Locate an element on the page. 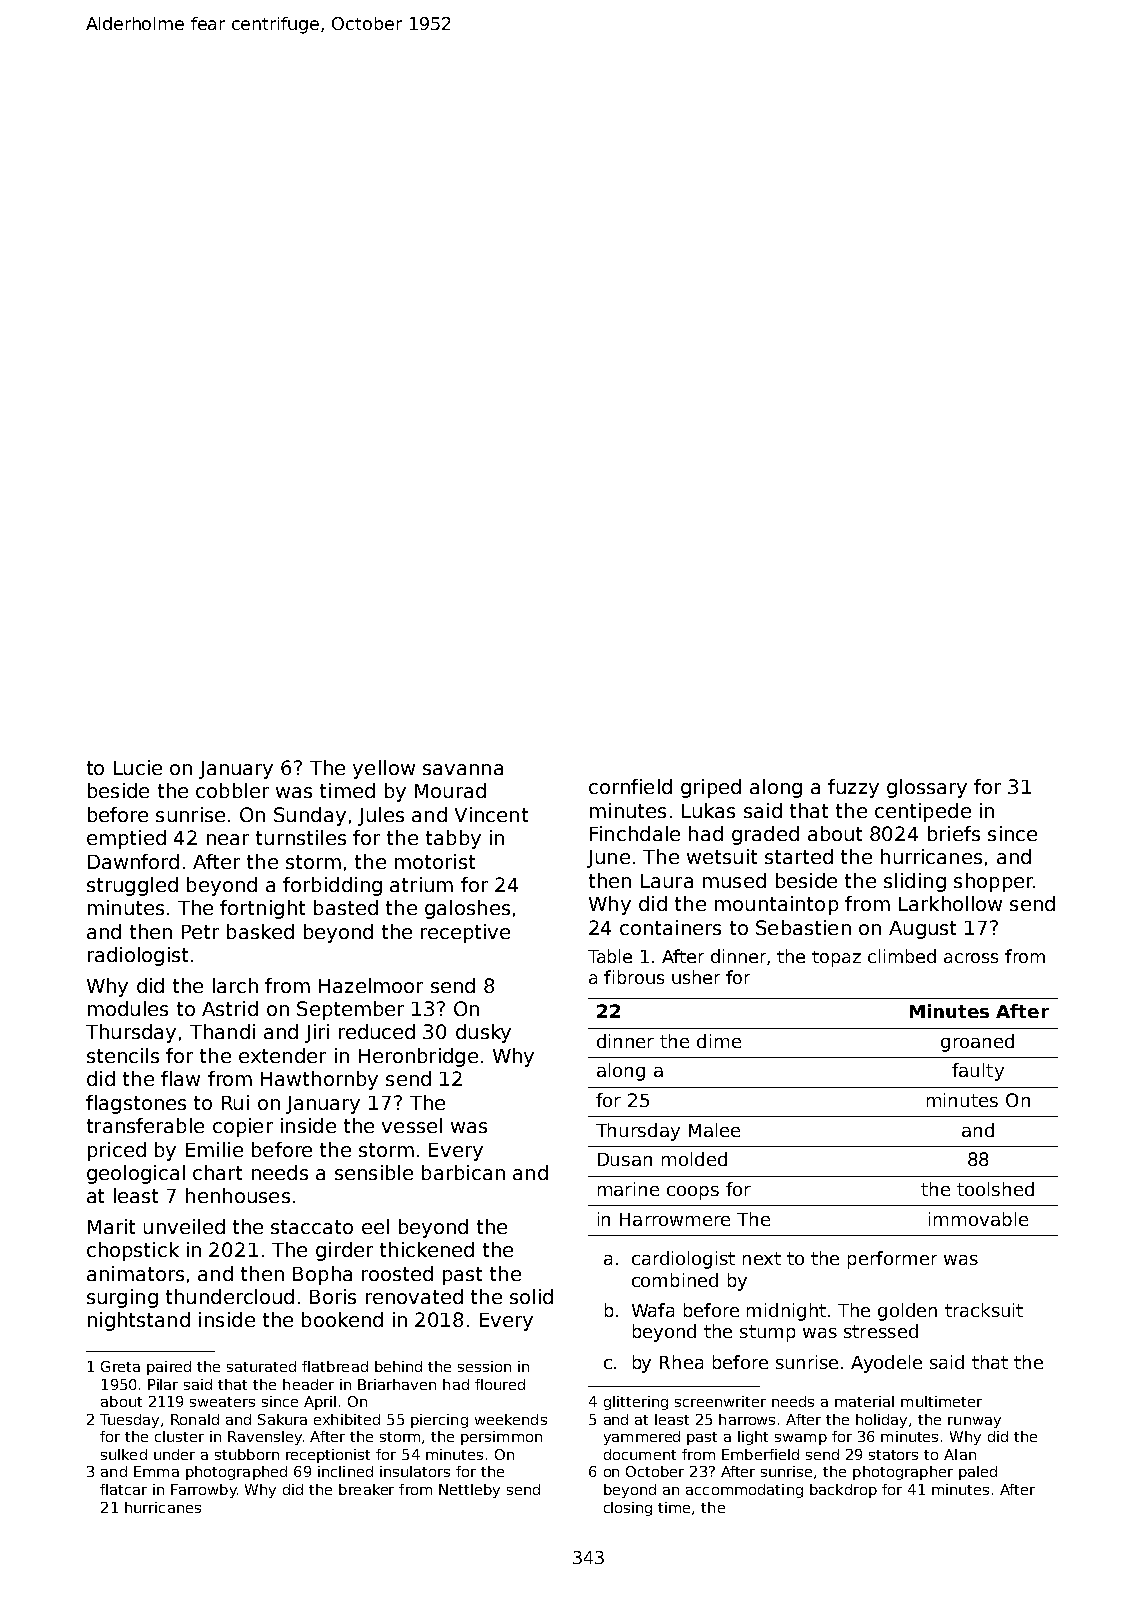 The image size is (1143, 1616). savanna is located at coordinates (463, 769).
